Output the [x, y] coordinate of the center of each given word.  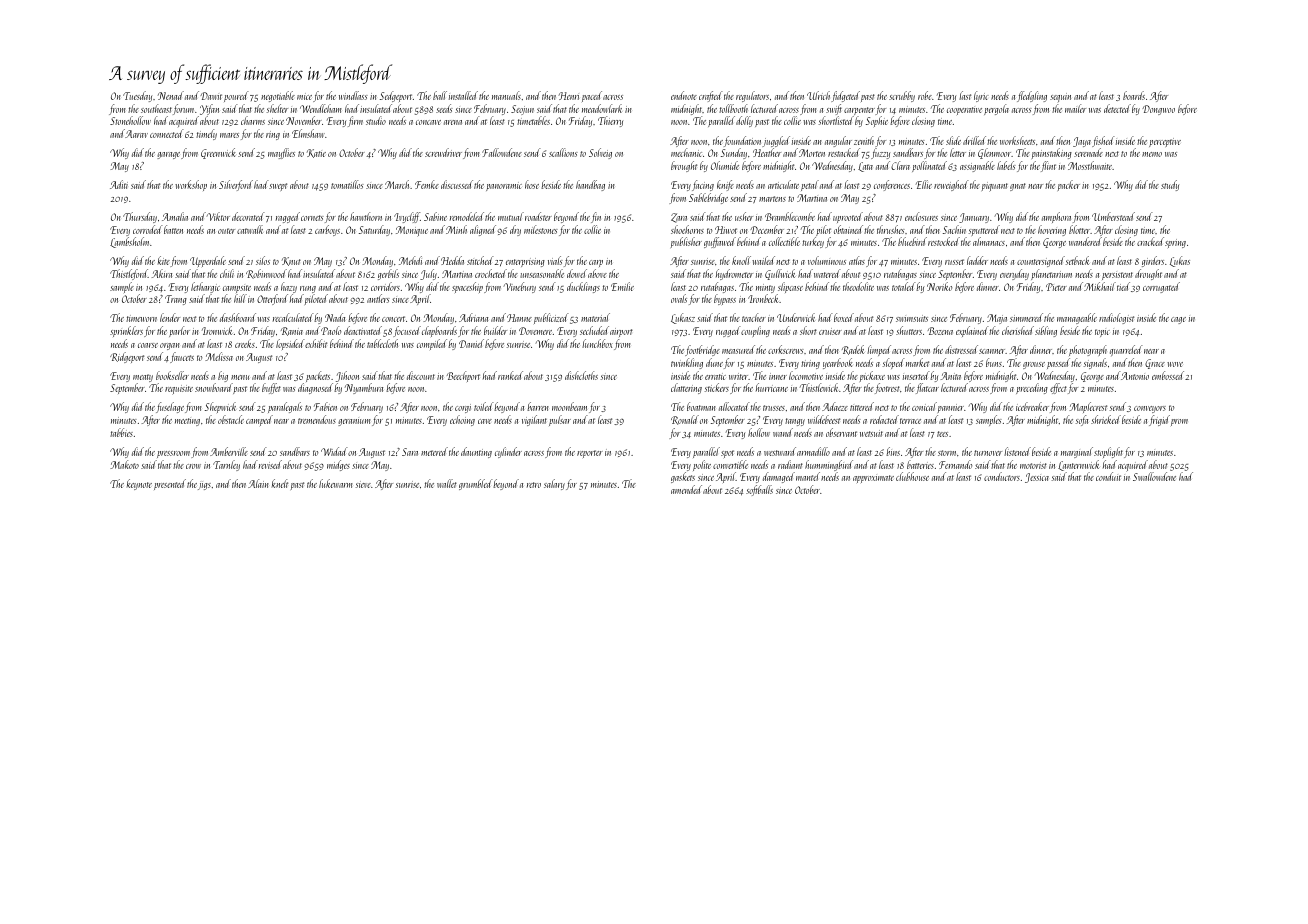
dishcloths [581, 375]
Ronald [685, 420]
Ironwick [217, 330]
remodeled [467, 216]
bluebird [912, 241]
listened [1017, 451]
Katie [316, 153]
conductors [1002, 476]
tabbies [121, 432]
